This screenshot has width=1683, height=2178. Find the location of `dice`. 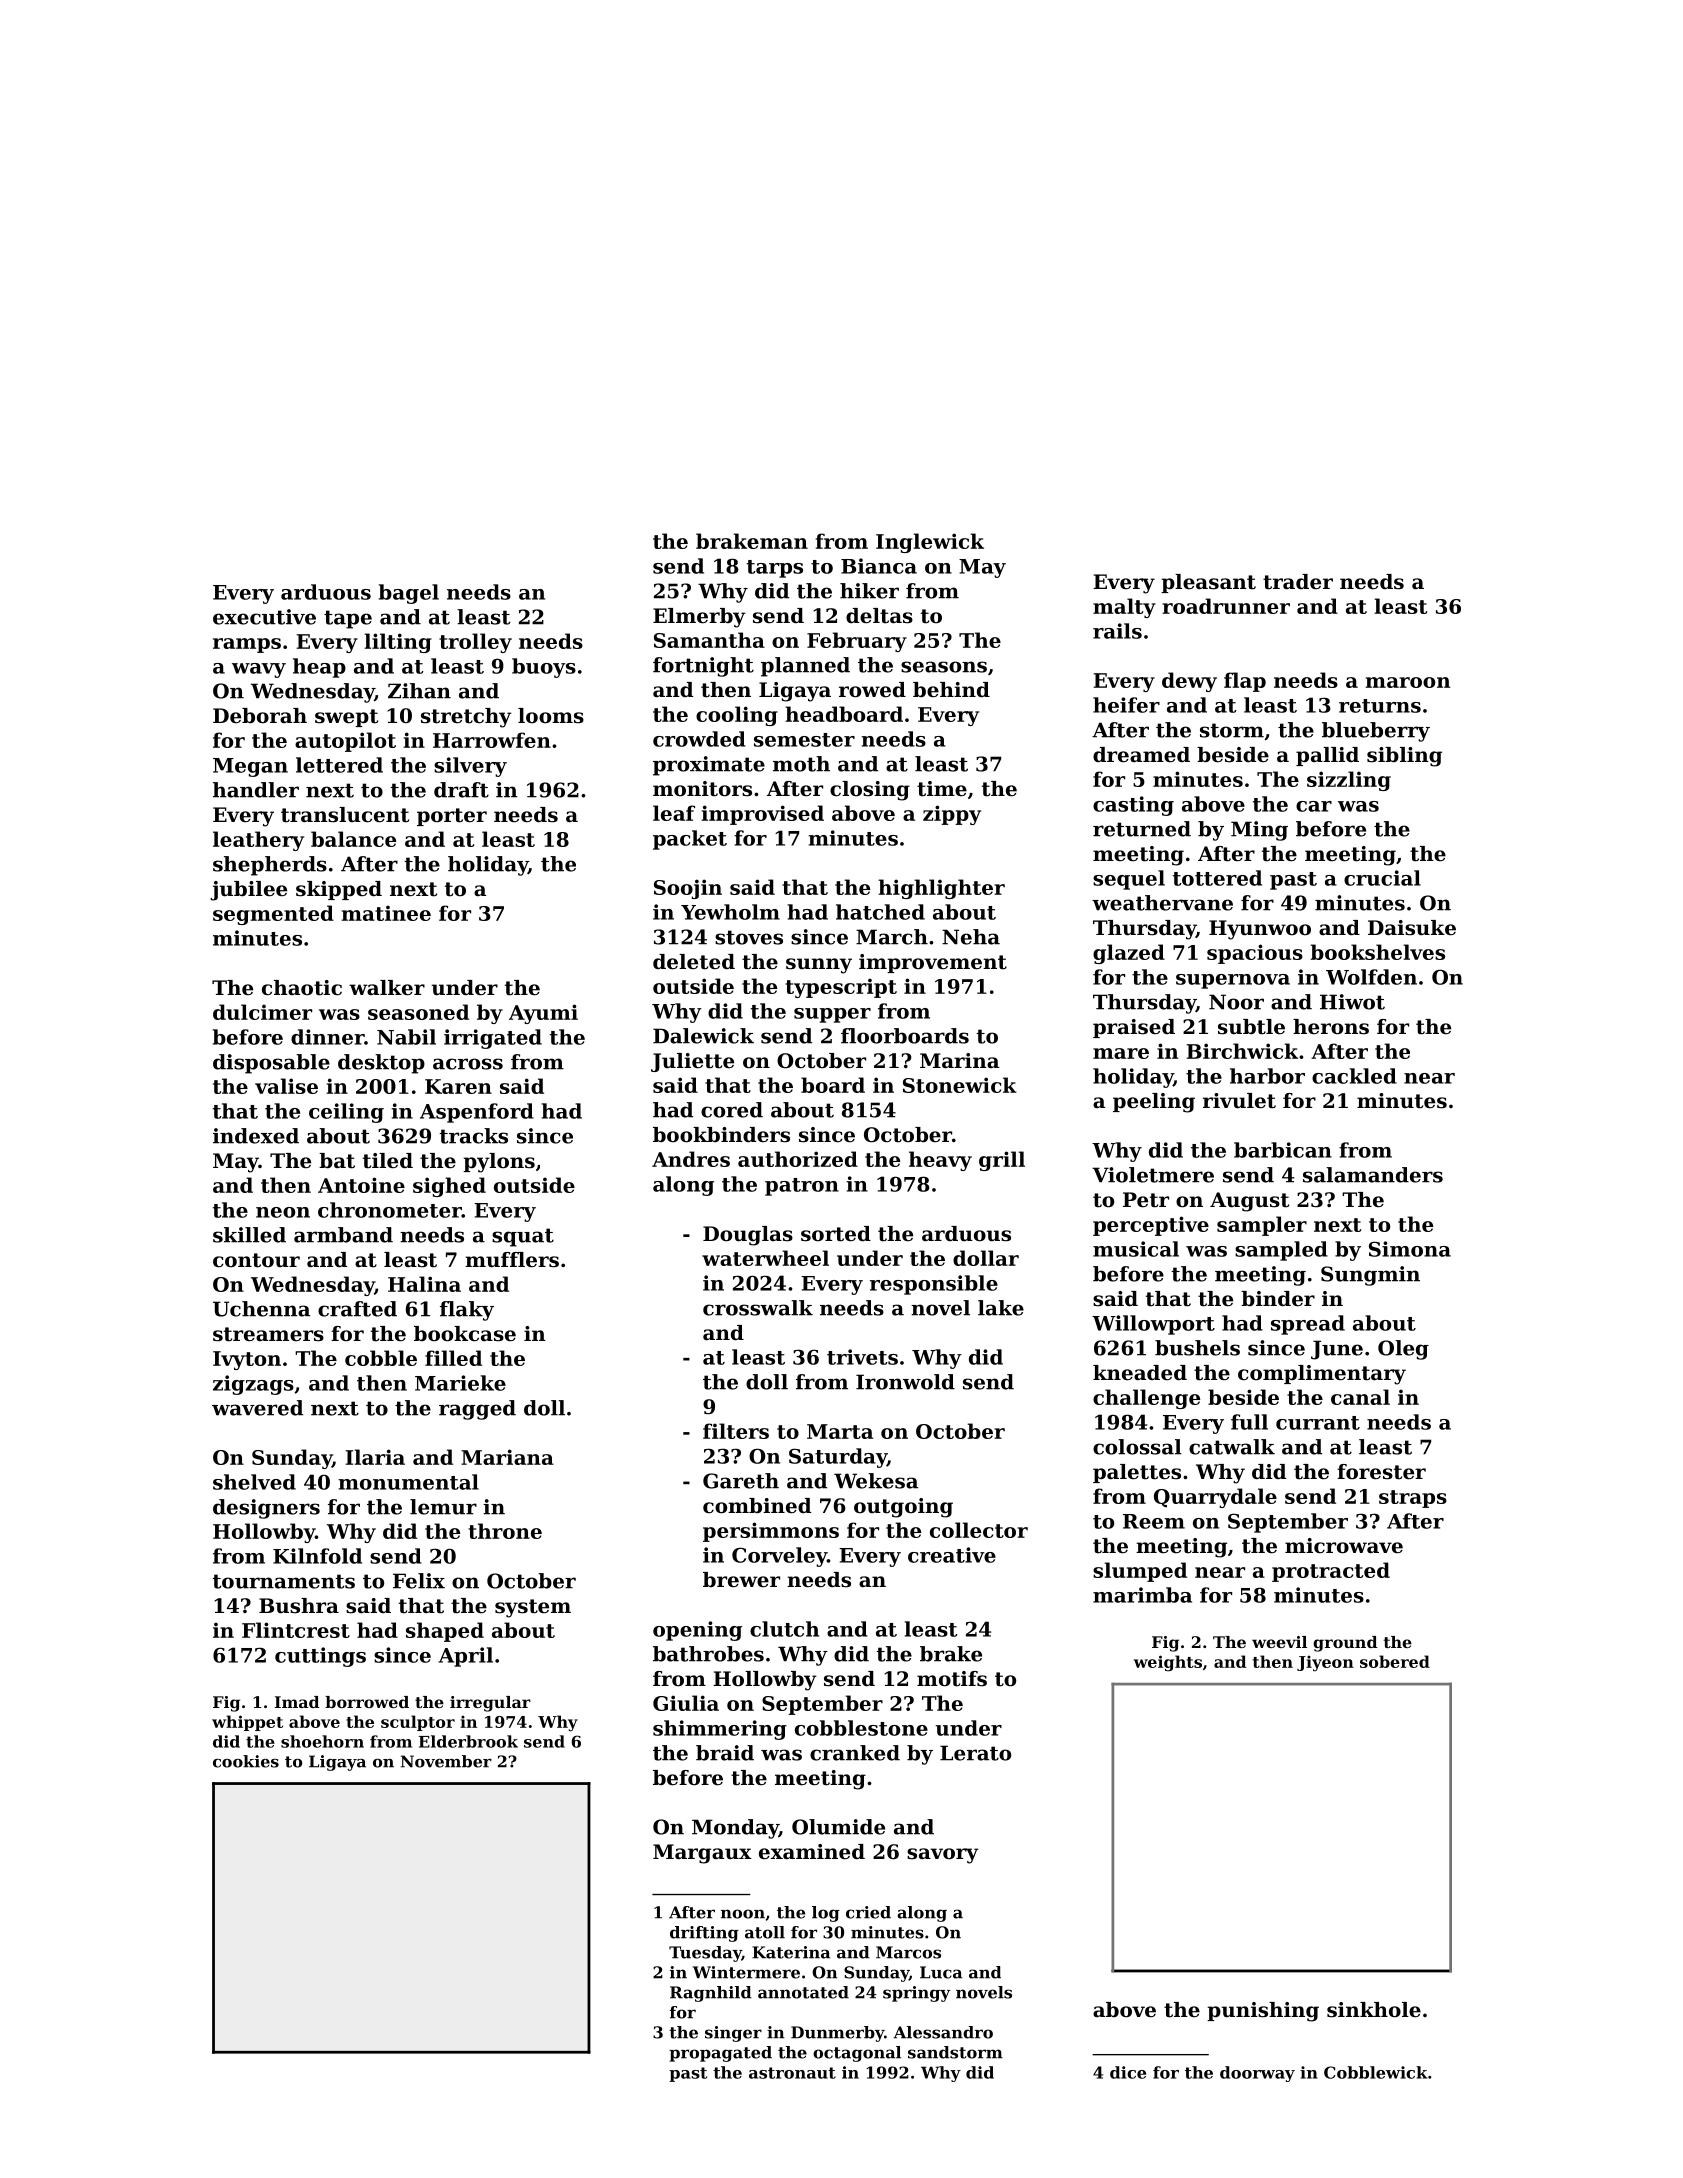

dice is located at coordinates (1128, 2072).
